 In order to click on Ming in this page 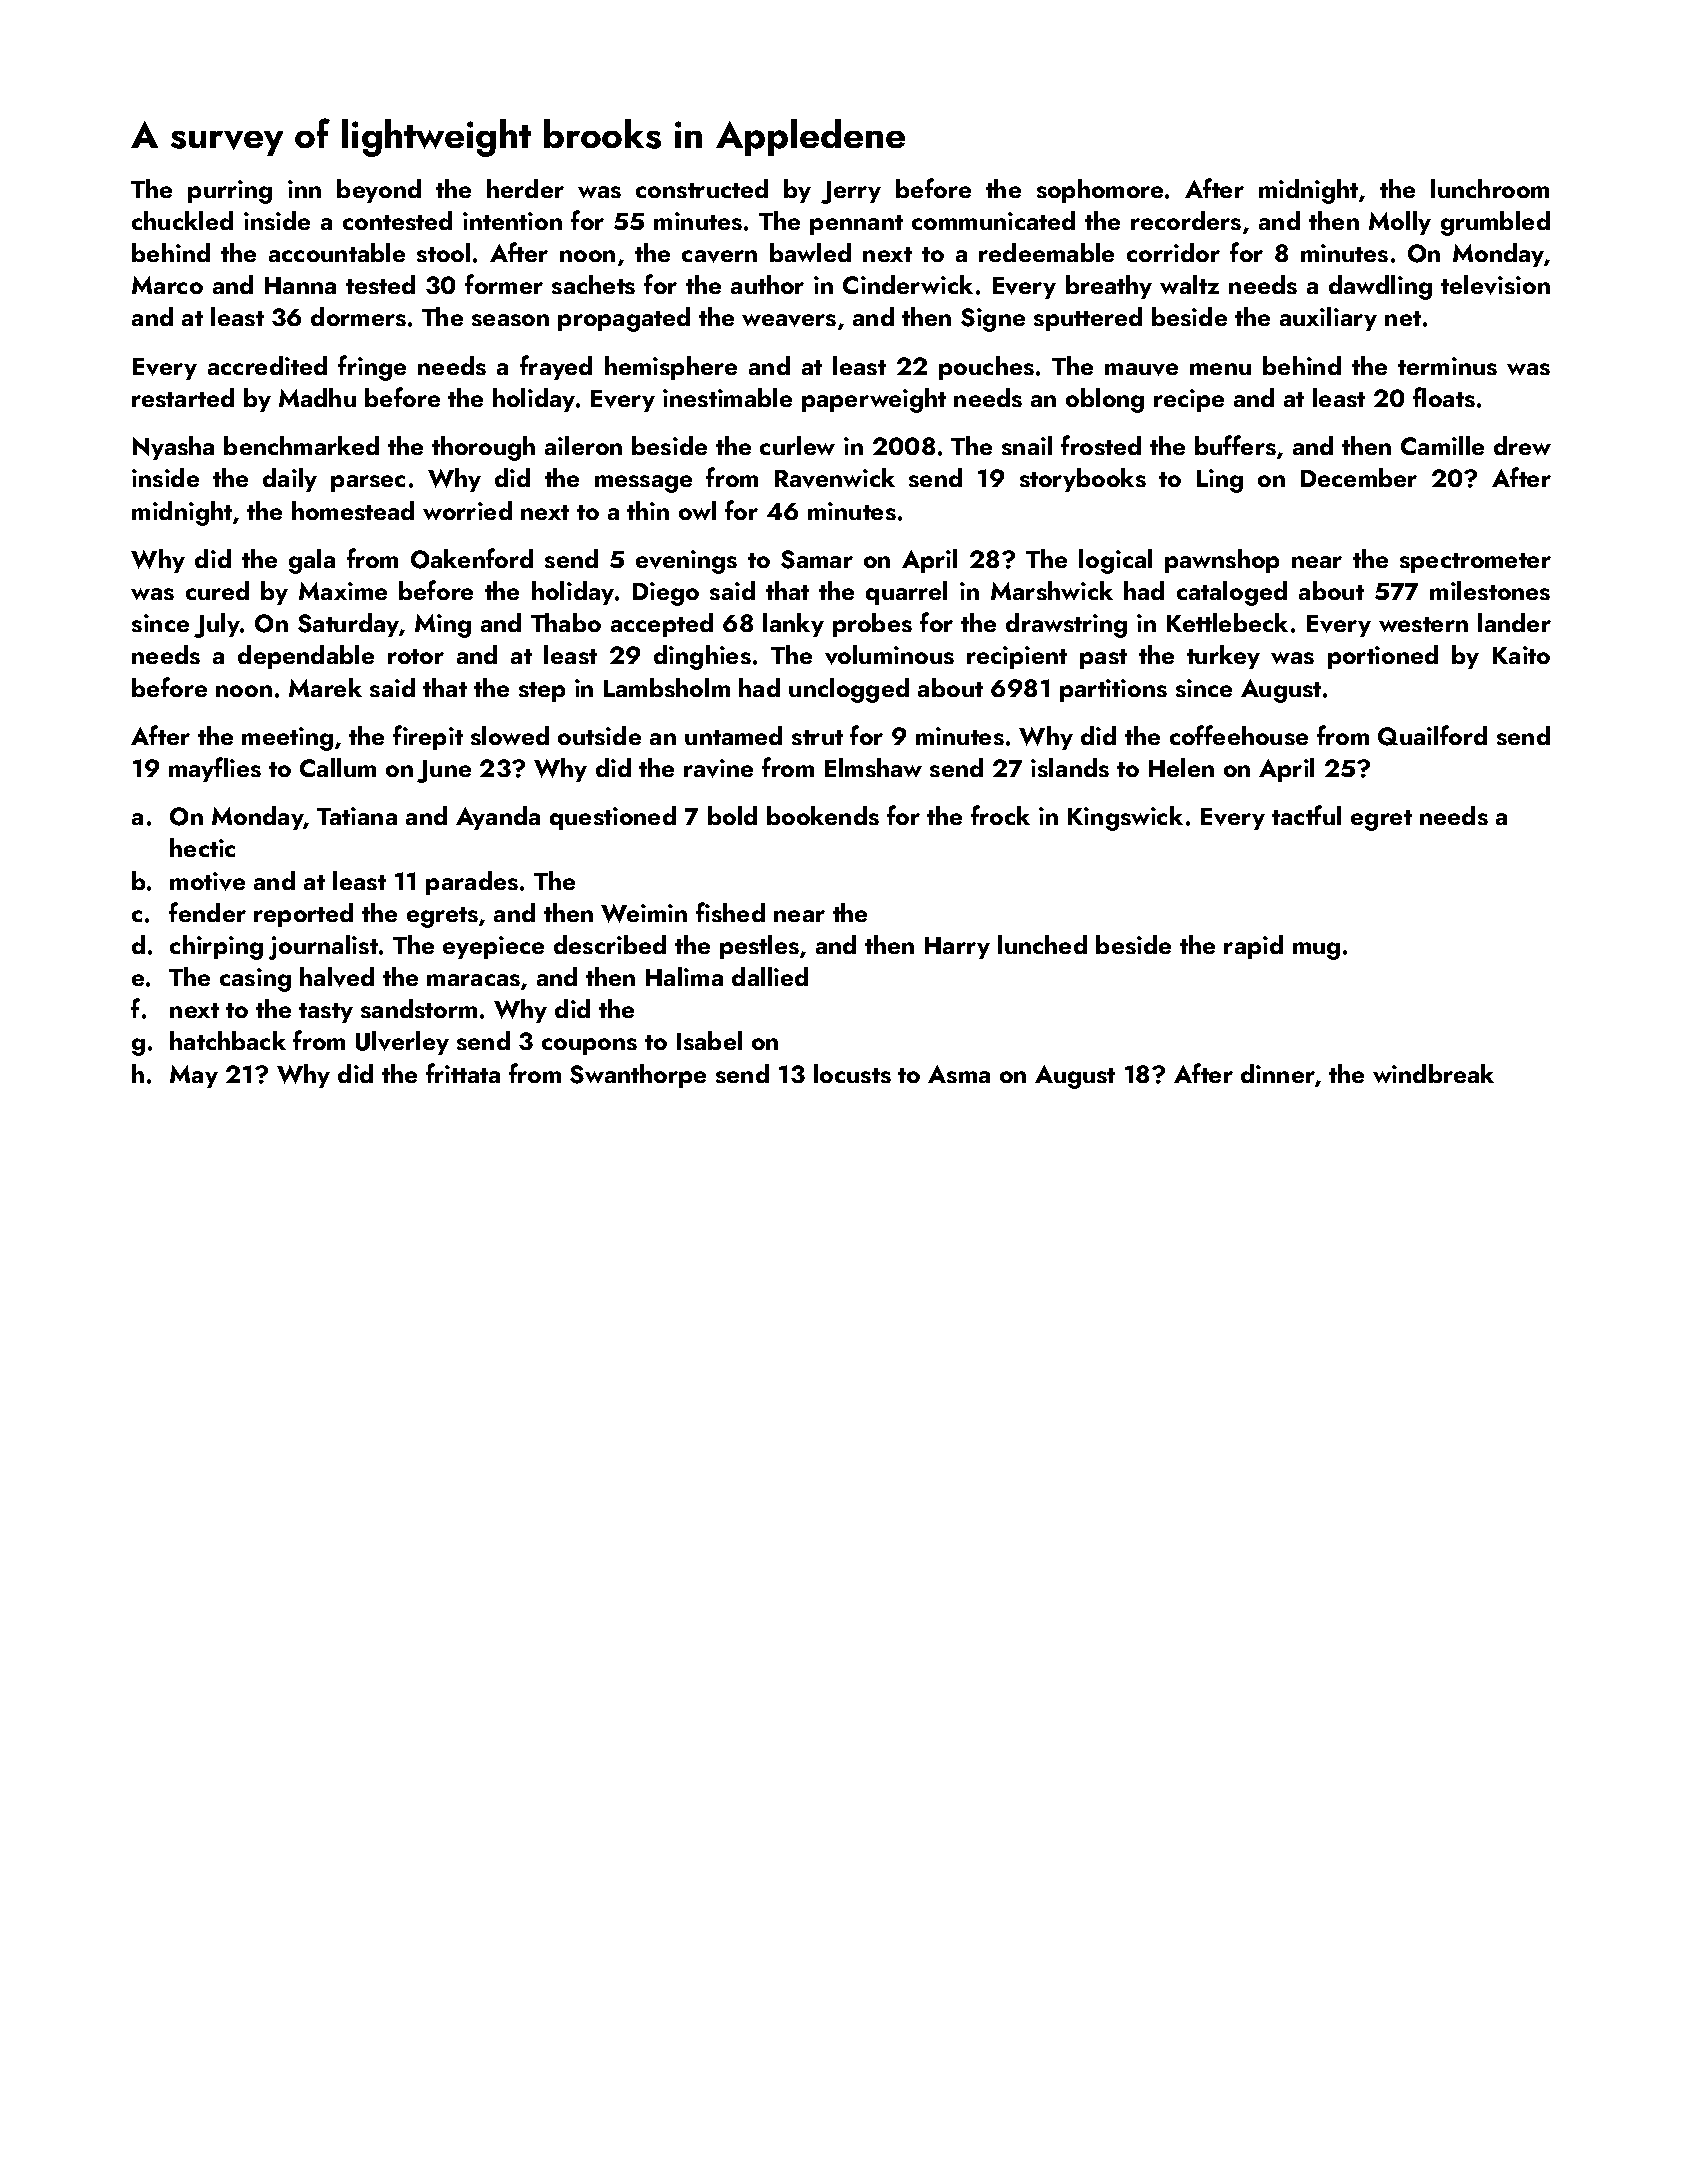, I will do `click(443, 626)`.
